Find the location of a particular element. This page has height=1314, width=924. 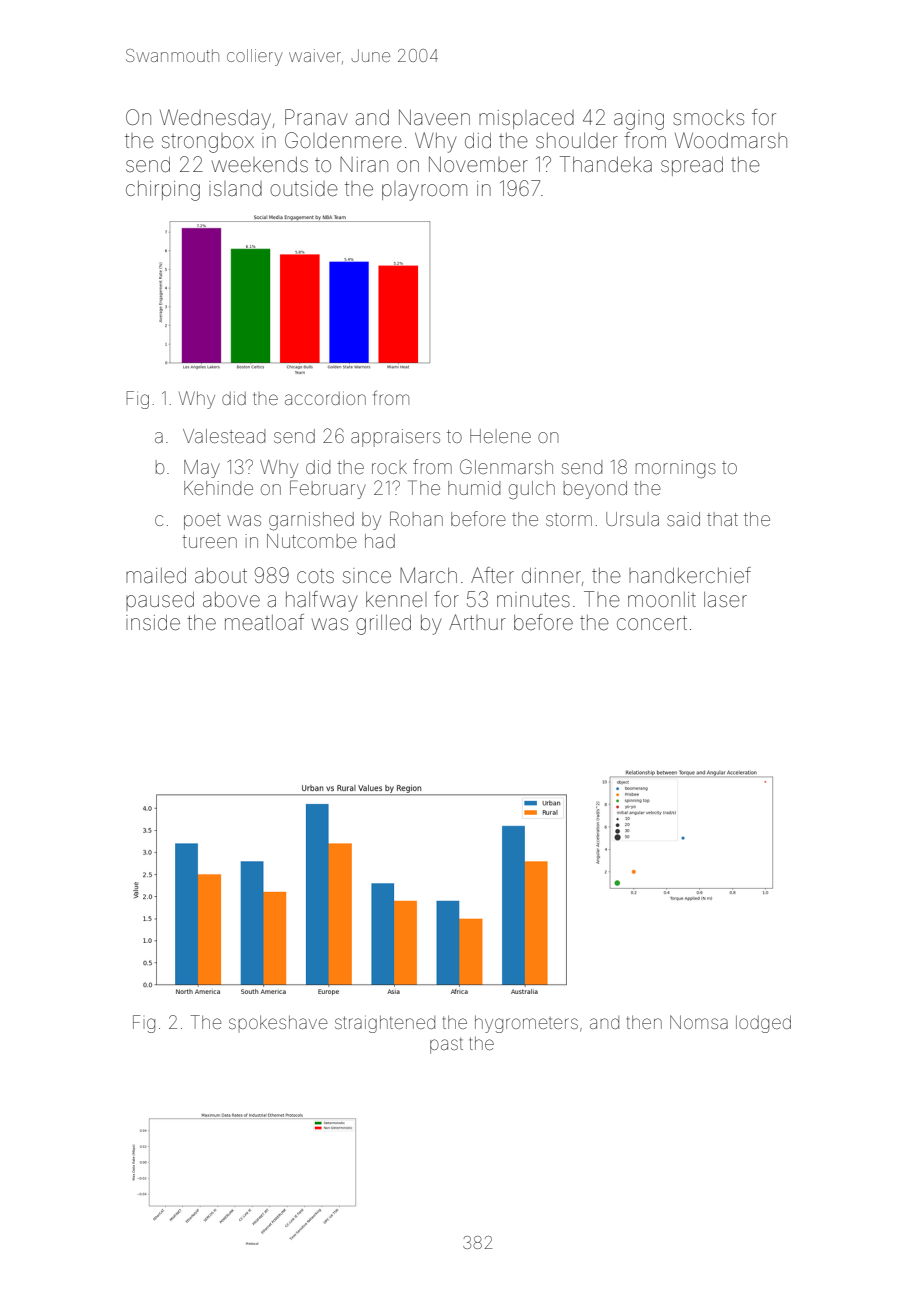

laser is located at coordinates (725, 600).
